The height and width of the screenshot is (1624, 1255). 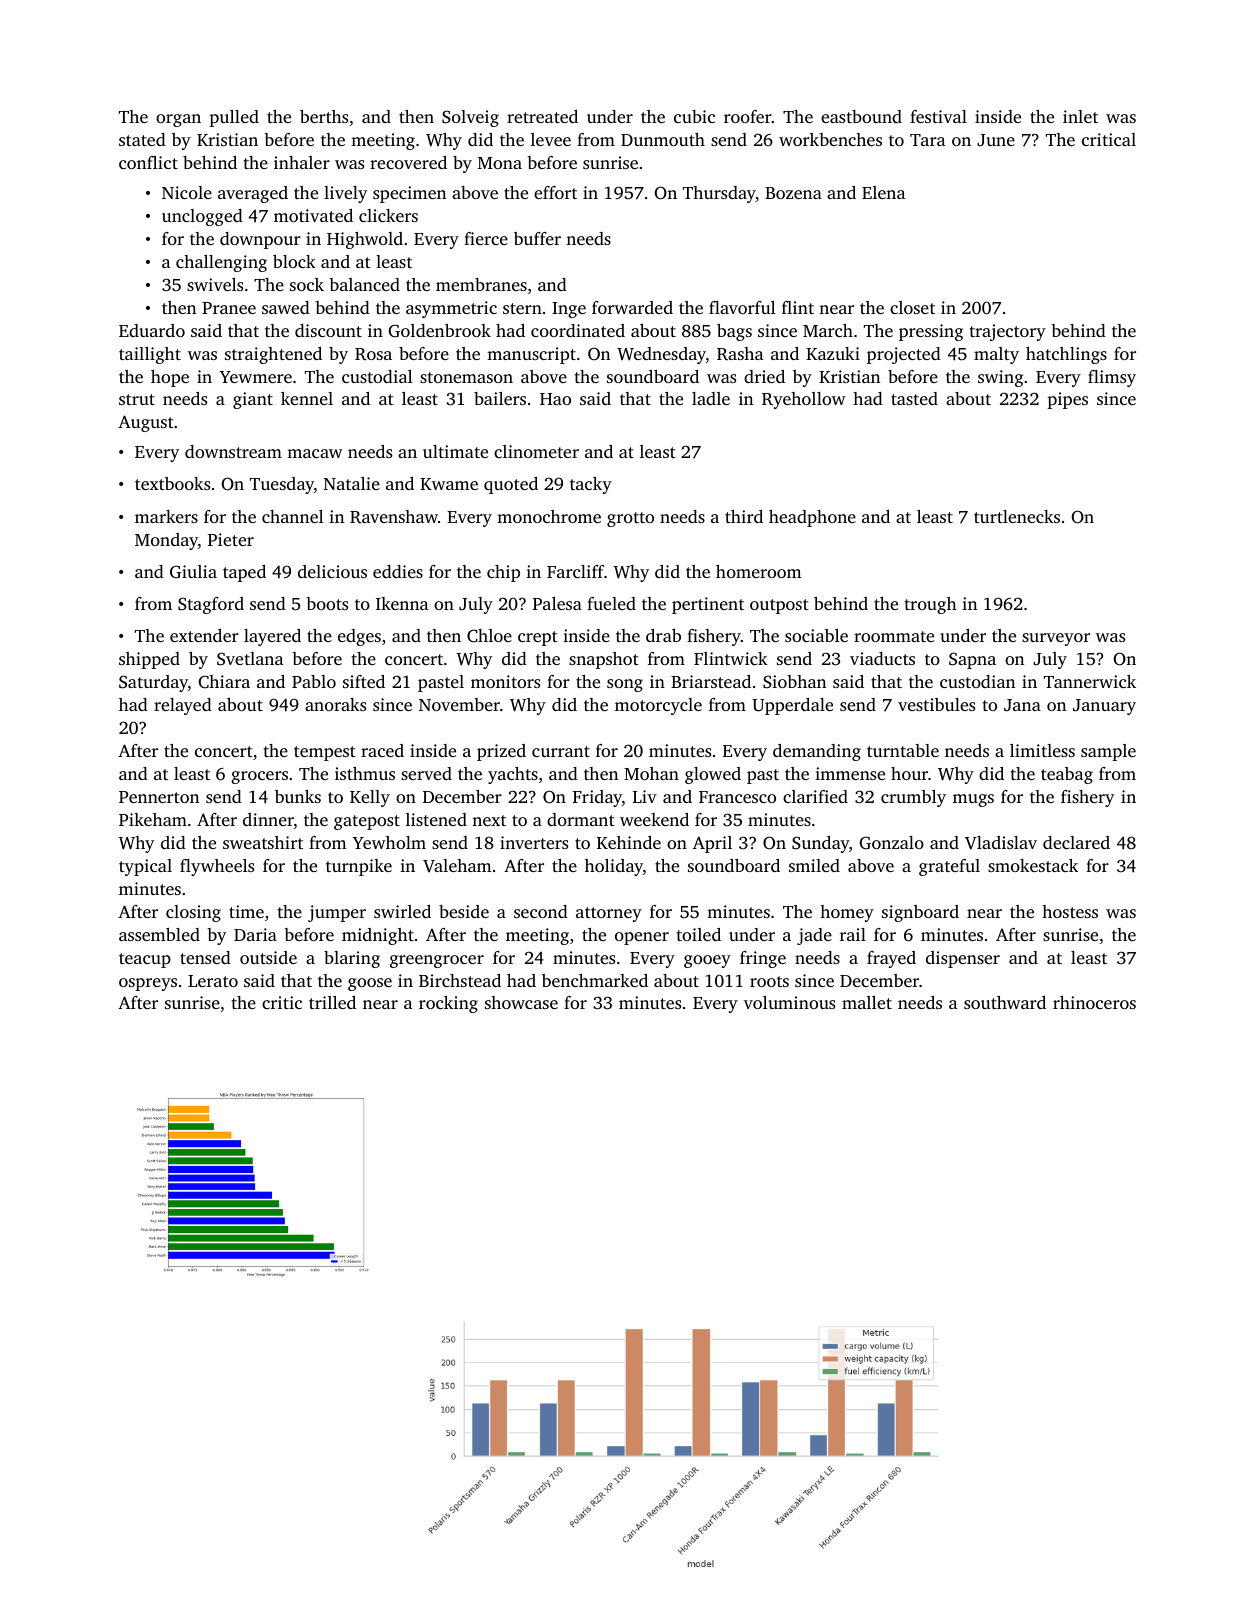 I want to click on sifted, so click(x=364, y=681).
